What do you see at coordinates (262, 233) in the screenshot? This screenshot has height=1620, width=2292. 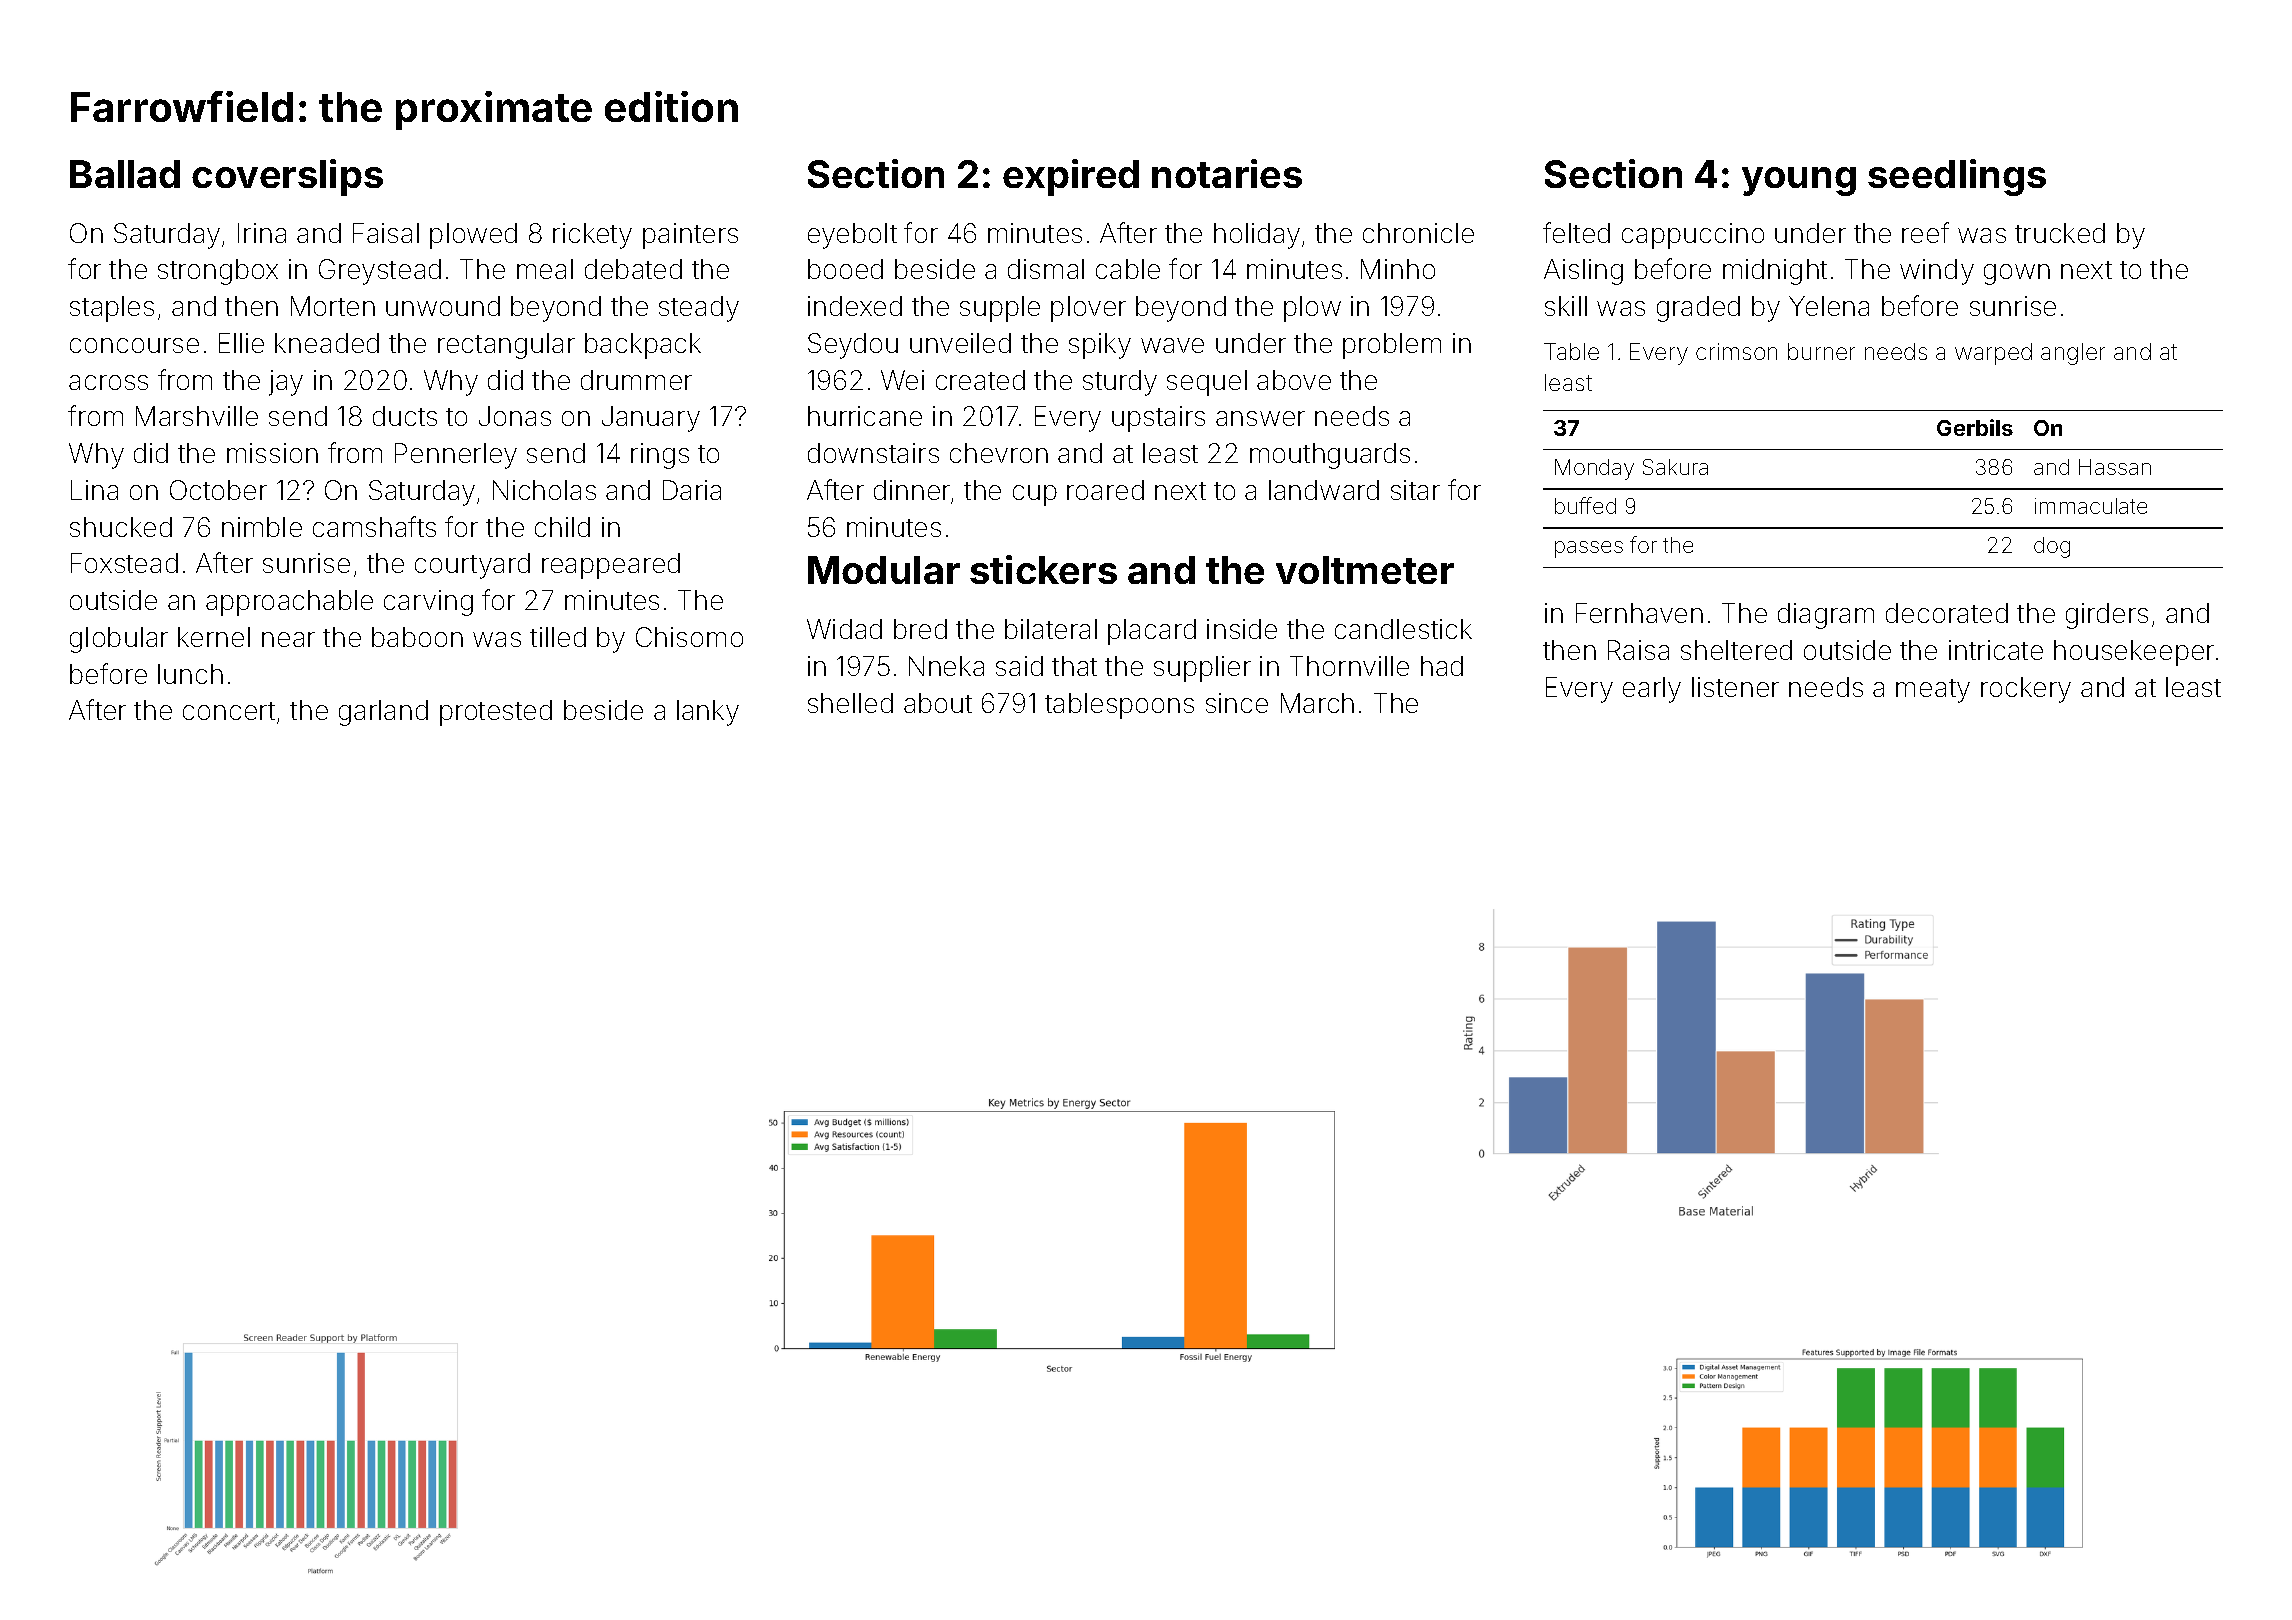 I see `Irina` at bounding box center [262, 233].
